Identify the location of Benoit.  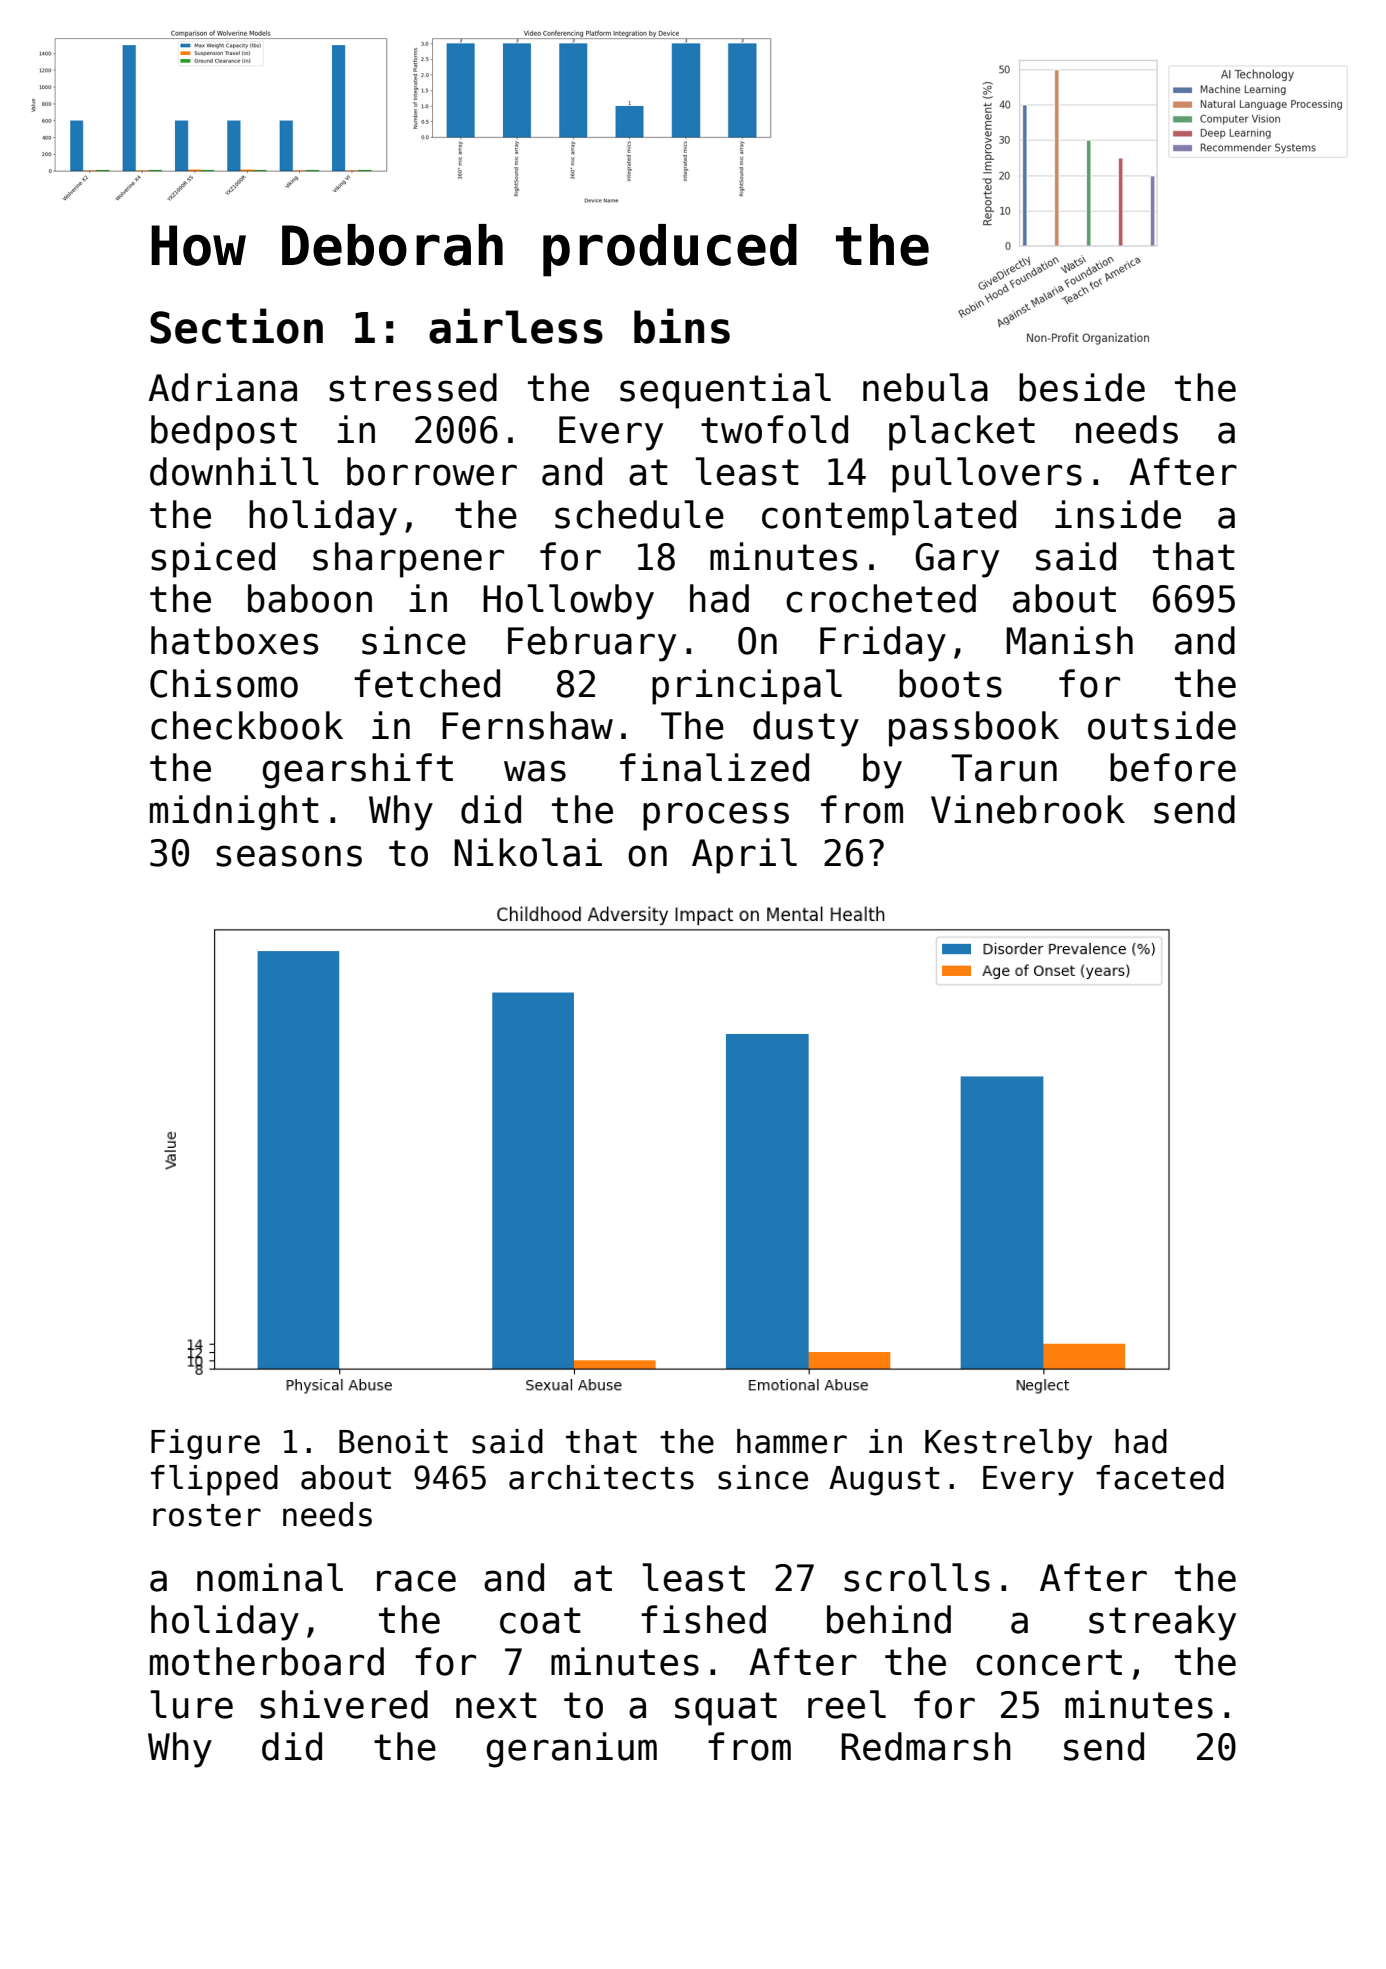
(393, 1441).
